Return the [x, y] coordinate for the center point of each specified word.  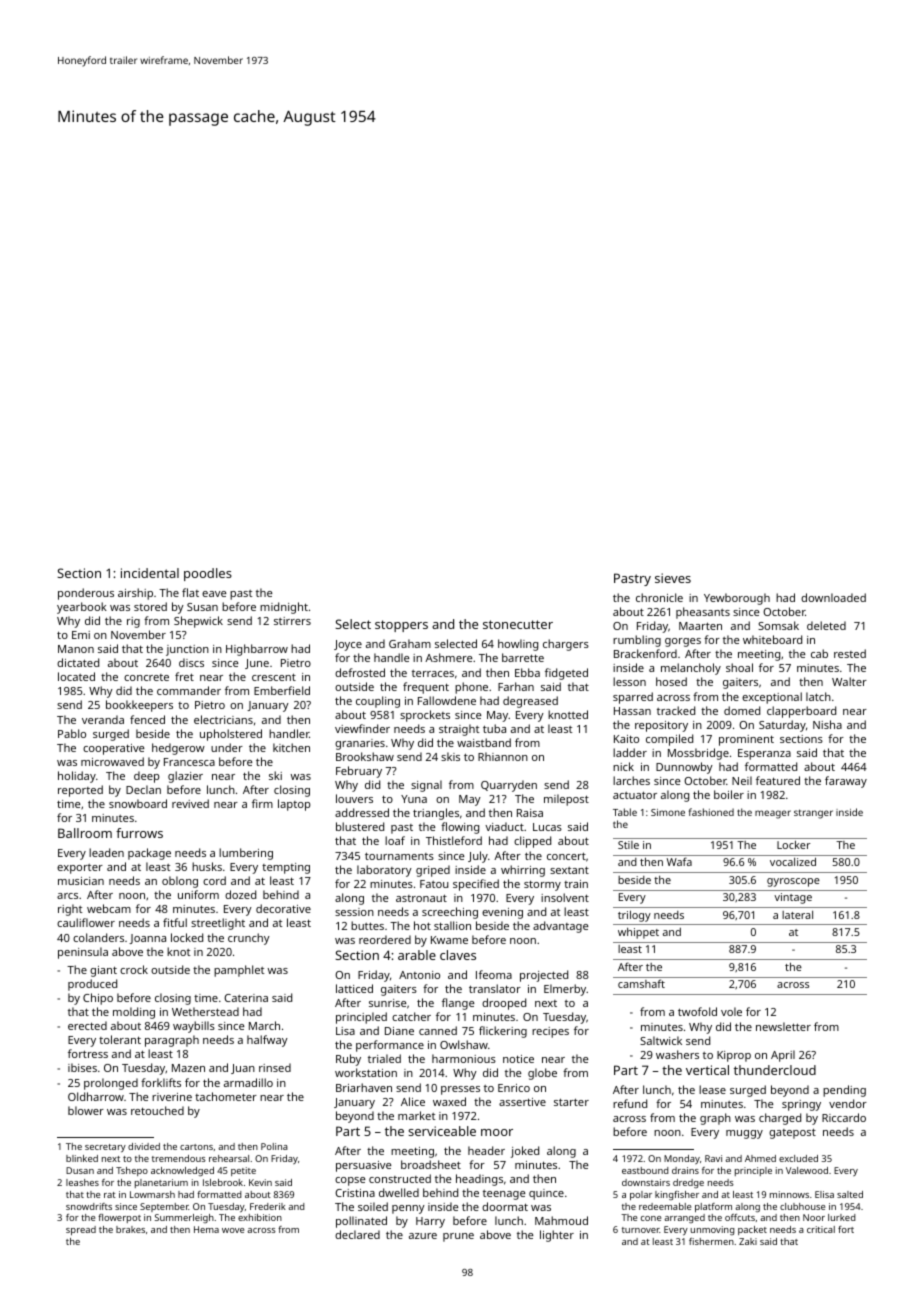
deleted [826, 625]
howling [518, 645]
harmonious [464, 1058]
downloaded [833, 597]
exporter [80, 869]
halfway [267, 1041]
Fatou [434, 884]
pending [844, 1091]
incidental [150, 573]
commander [189, 690]
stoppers [401, 626]
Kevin [260, 1182]
